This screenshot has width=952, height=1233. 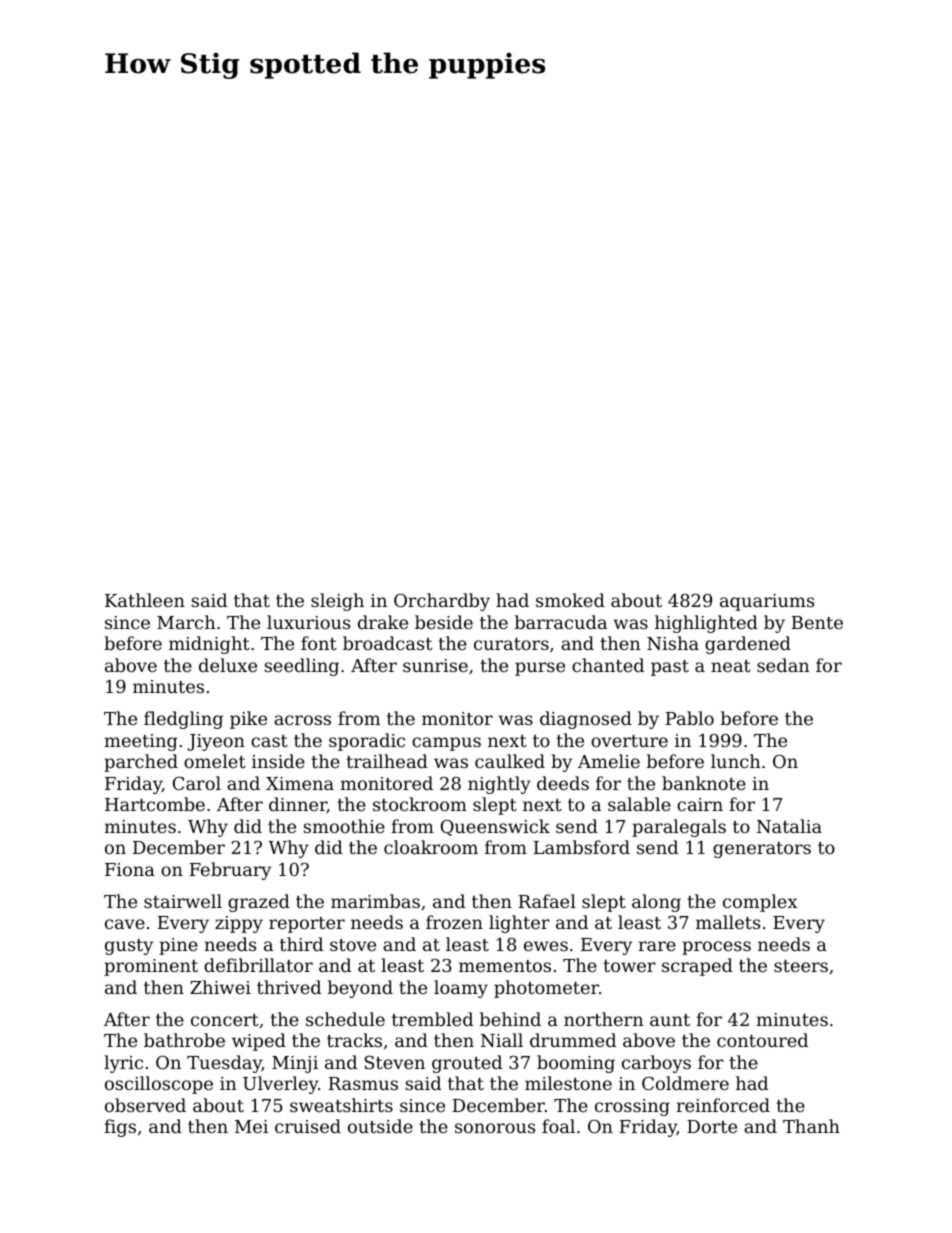 I want to click on generators, so click(x=762, y=850).
